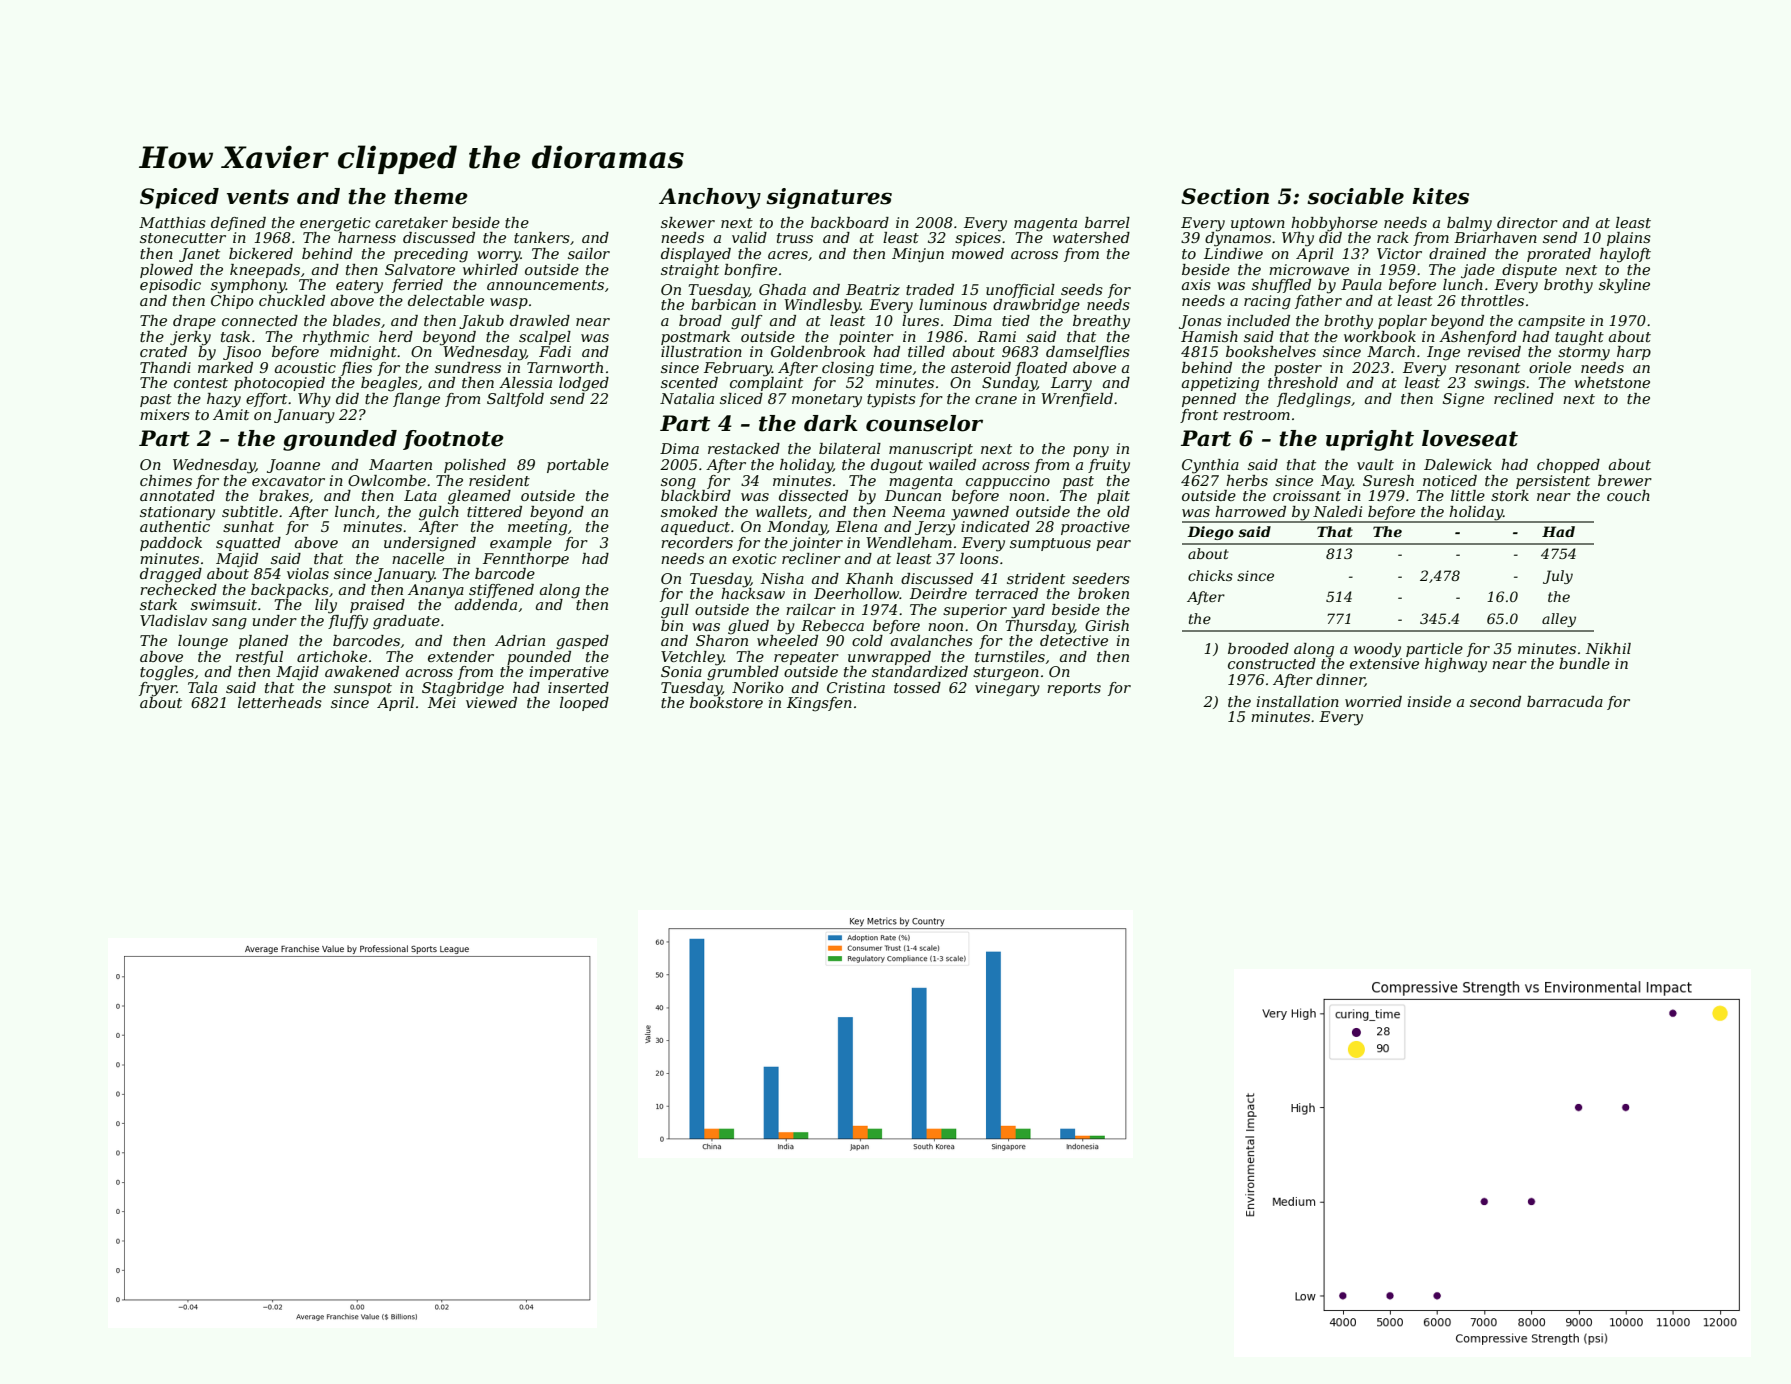  Describe the element at coordinates (913, 495) in the screenshot. I see `Duncan` at that location.
